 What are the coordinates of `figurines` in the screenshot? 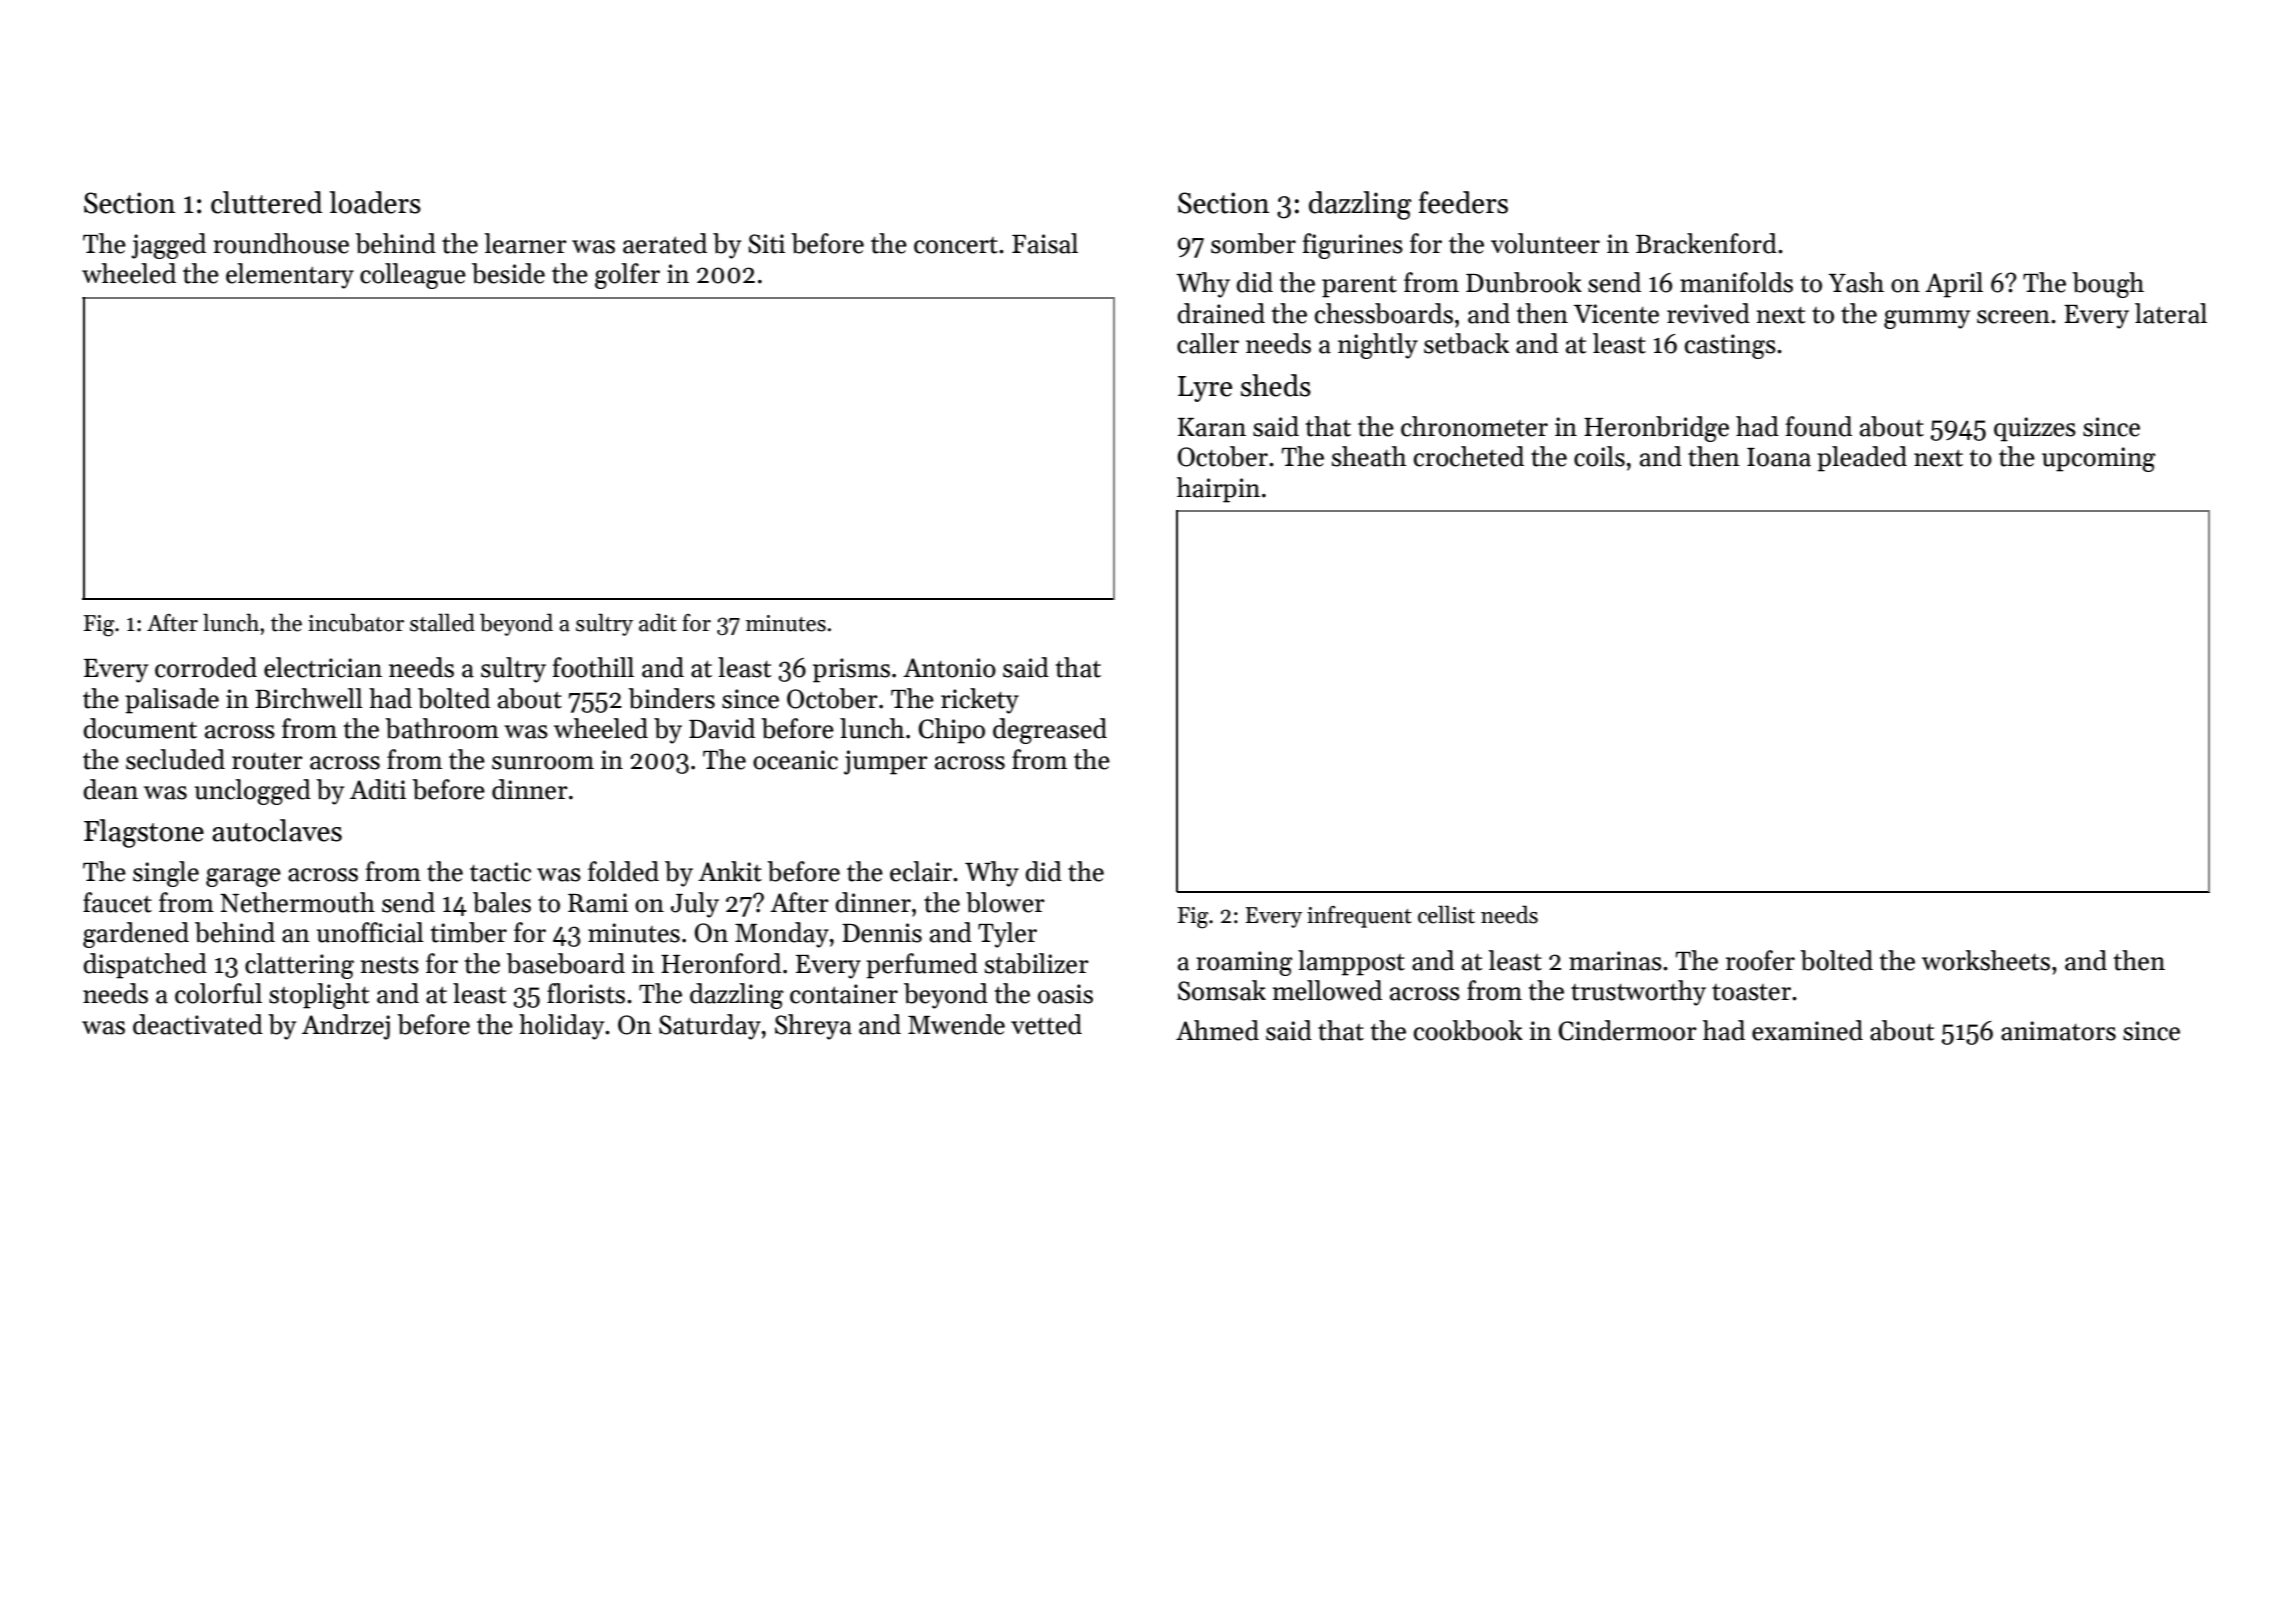 It's located at (1353, 246).
